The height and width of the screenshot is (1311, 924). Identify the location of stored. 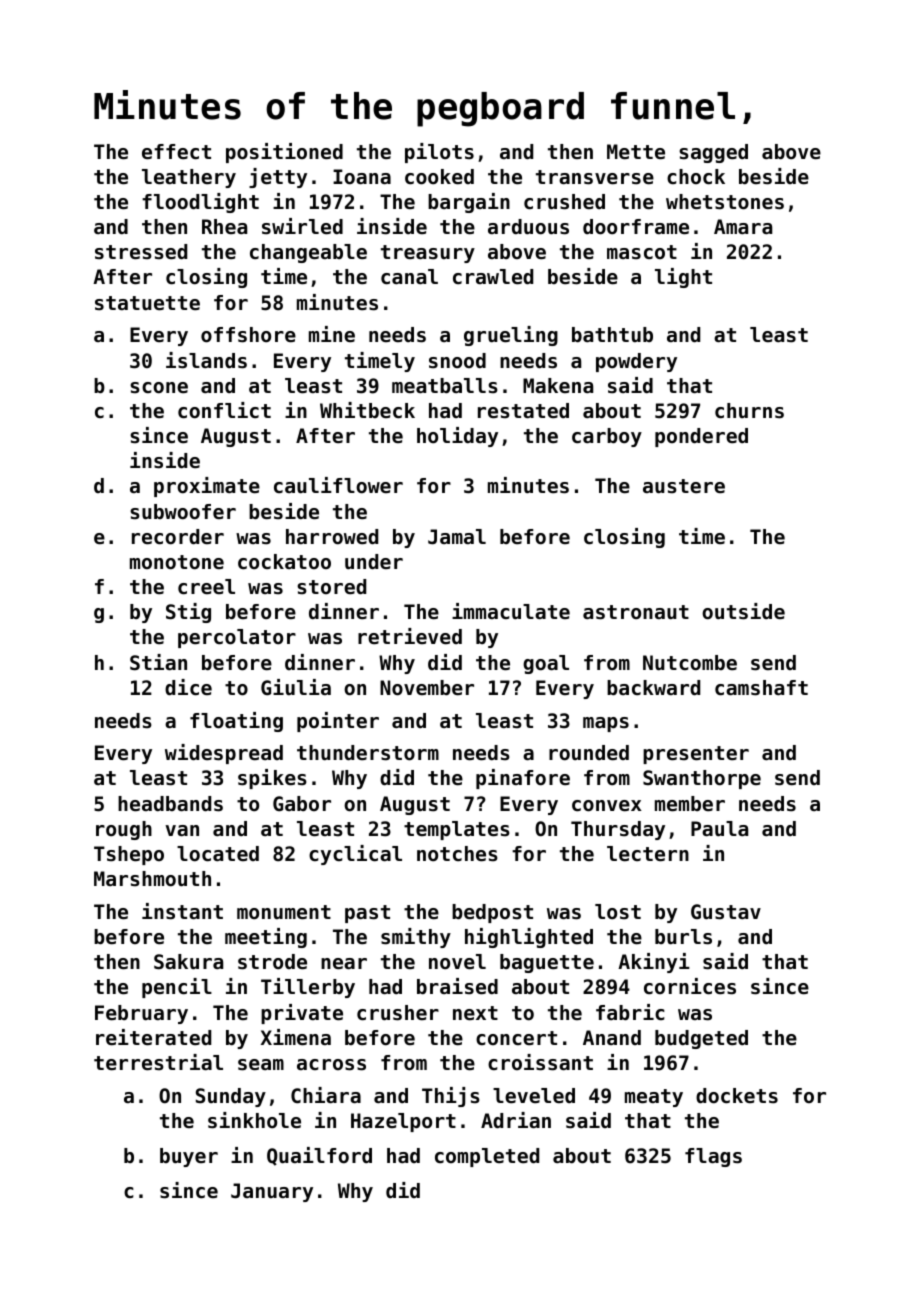
(331, 587).
